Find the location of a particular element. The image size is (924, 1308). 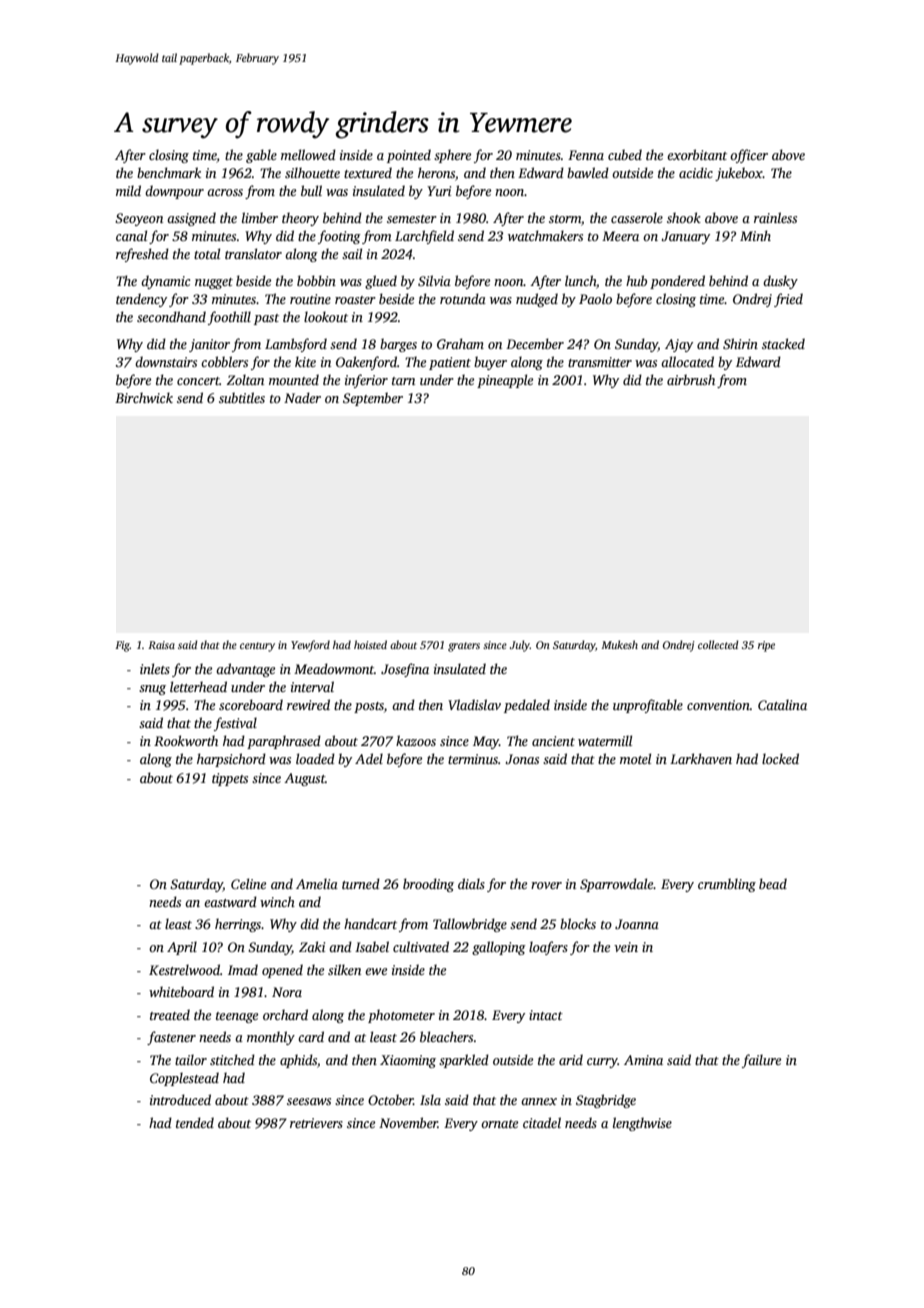

past is located at coordinates (266, 319).
